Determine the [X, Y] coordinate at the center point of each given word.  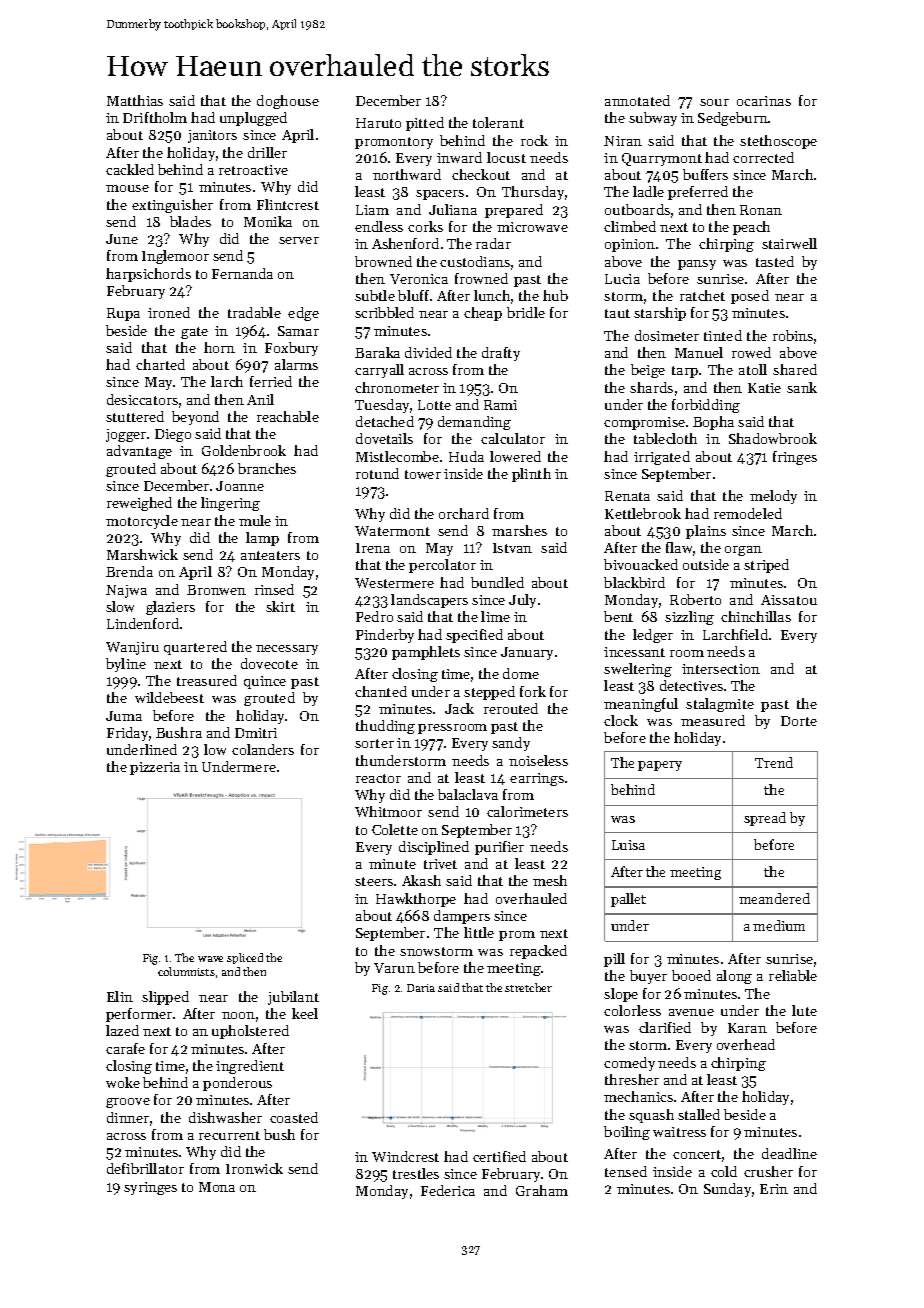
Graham [542, 1190]
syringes [150, 1188]
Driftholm [155, 117]
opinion [630, 245]
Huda [466, 456]
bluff [413, 295]
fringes [795, 458]
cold [724, 1171]
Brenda [129, 571]
